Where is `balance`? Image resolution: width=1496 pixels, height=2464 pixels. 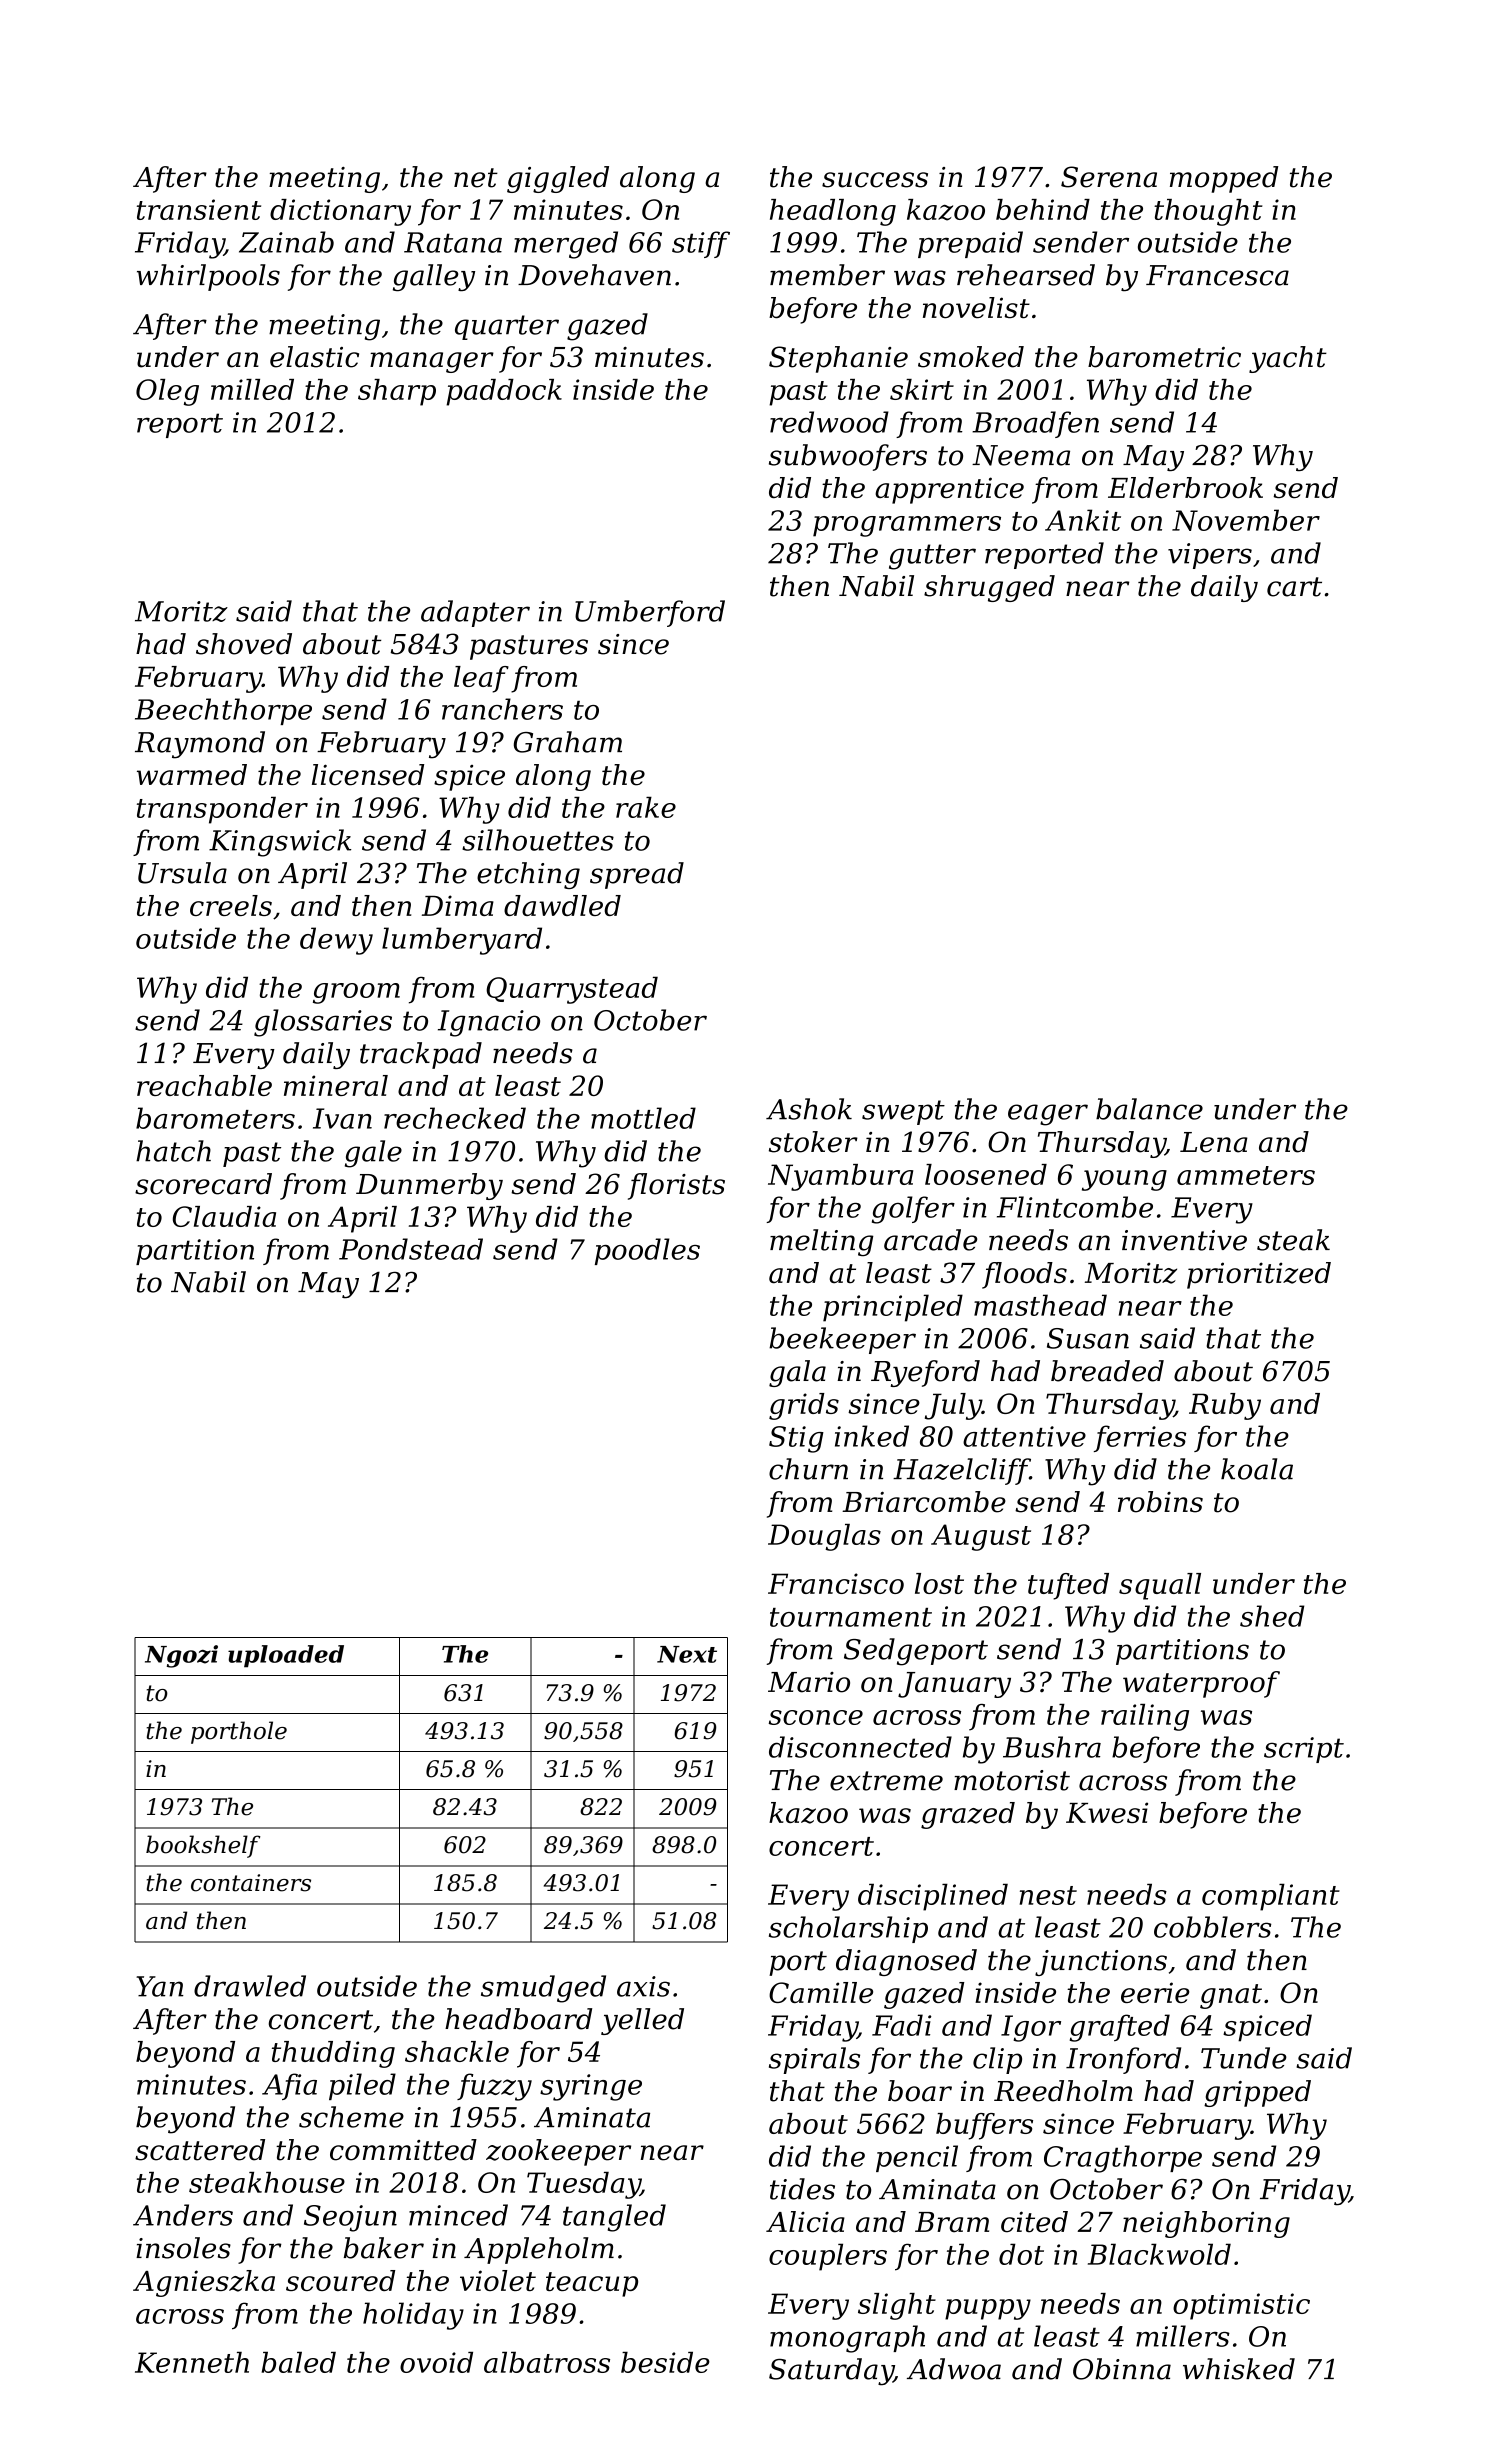
balance is located at coordinates (1149, 1109).
